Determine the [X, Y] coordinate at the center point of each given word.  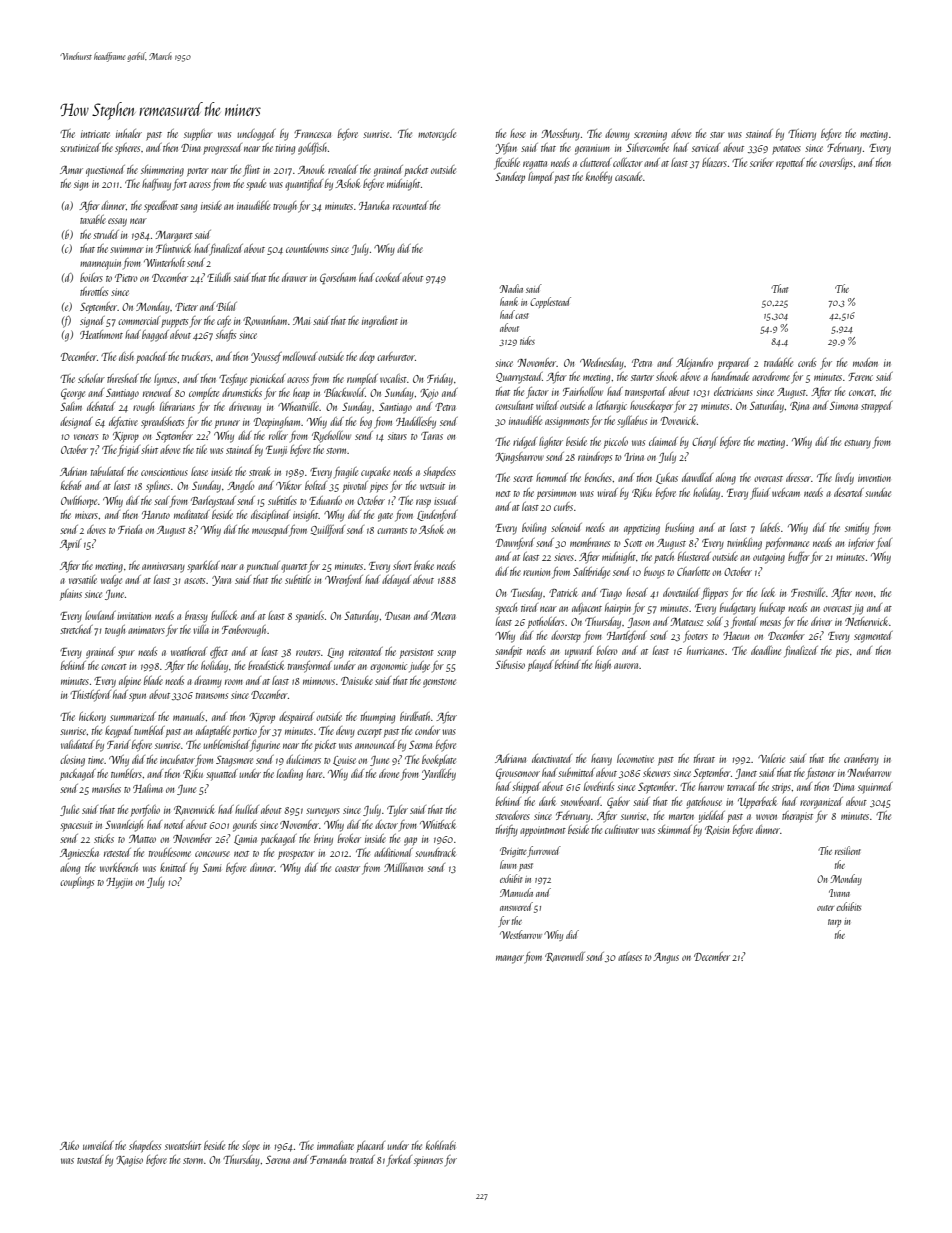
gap [410, 841]
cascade [628, 176]
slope [251, 1147]
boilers [91, 277]
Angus [666, 958]
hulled [247, 809]
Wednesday [602, 364]
